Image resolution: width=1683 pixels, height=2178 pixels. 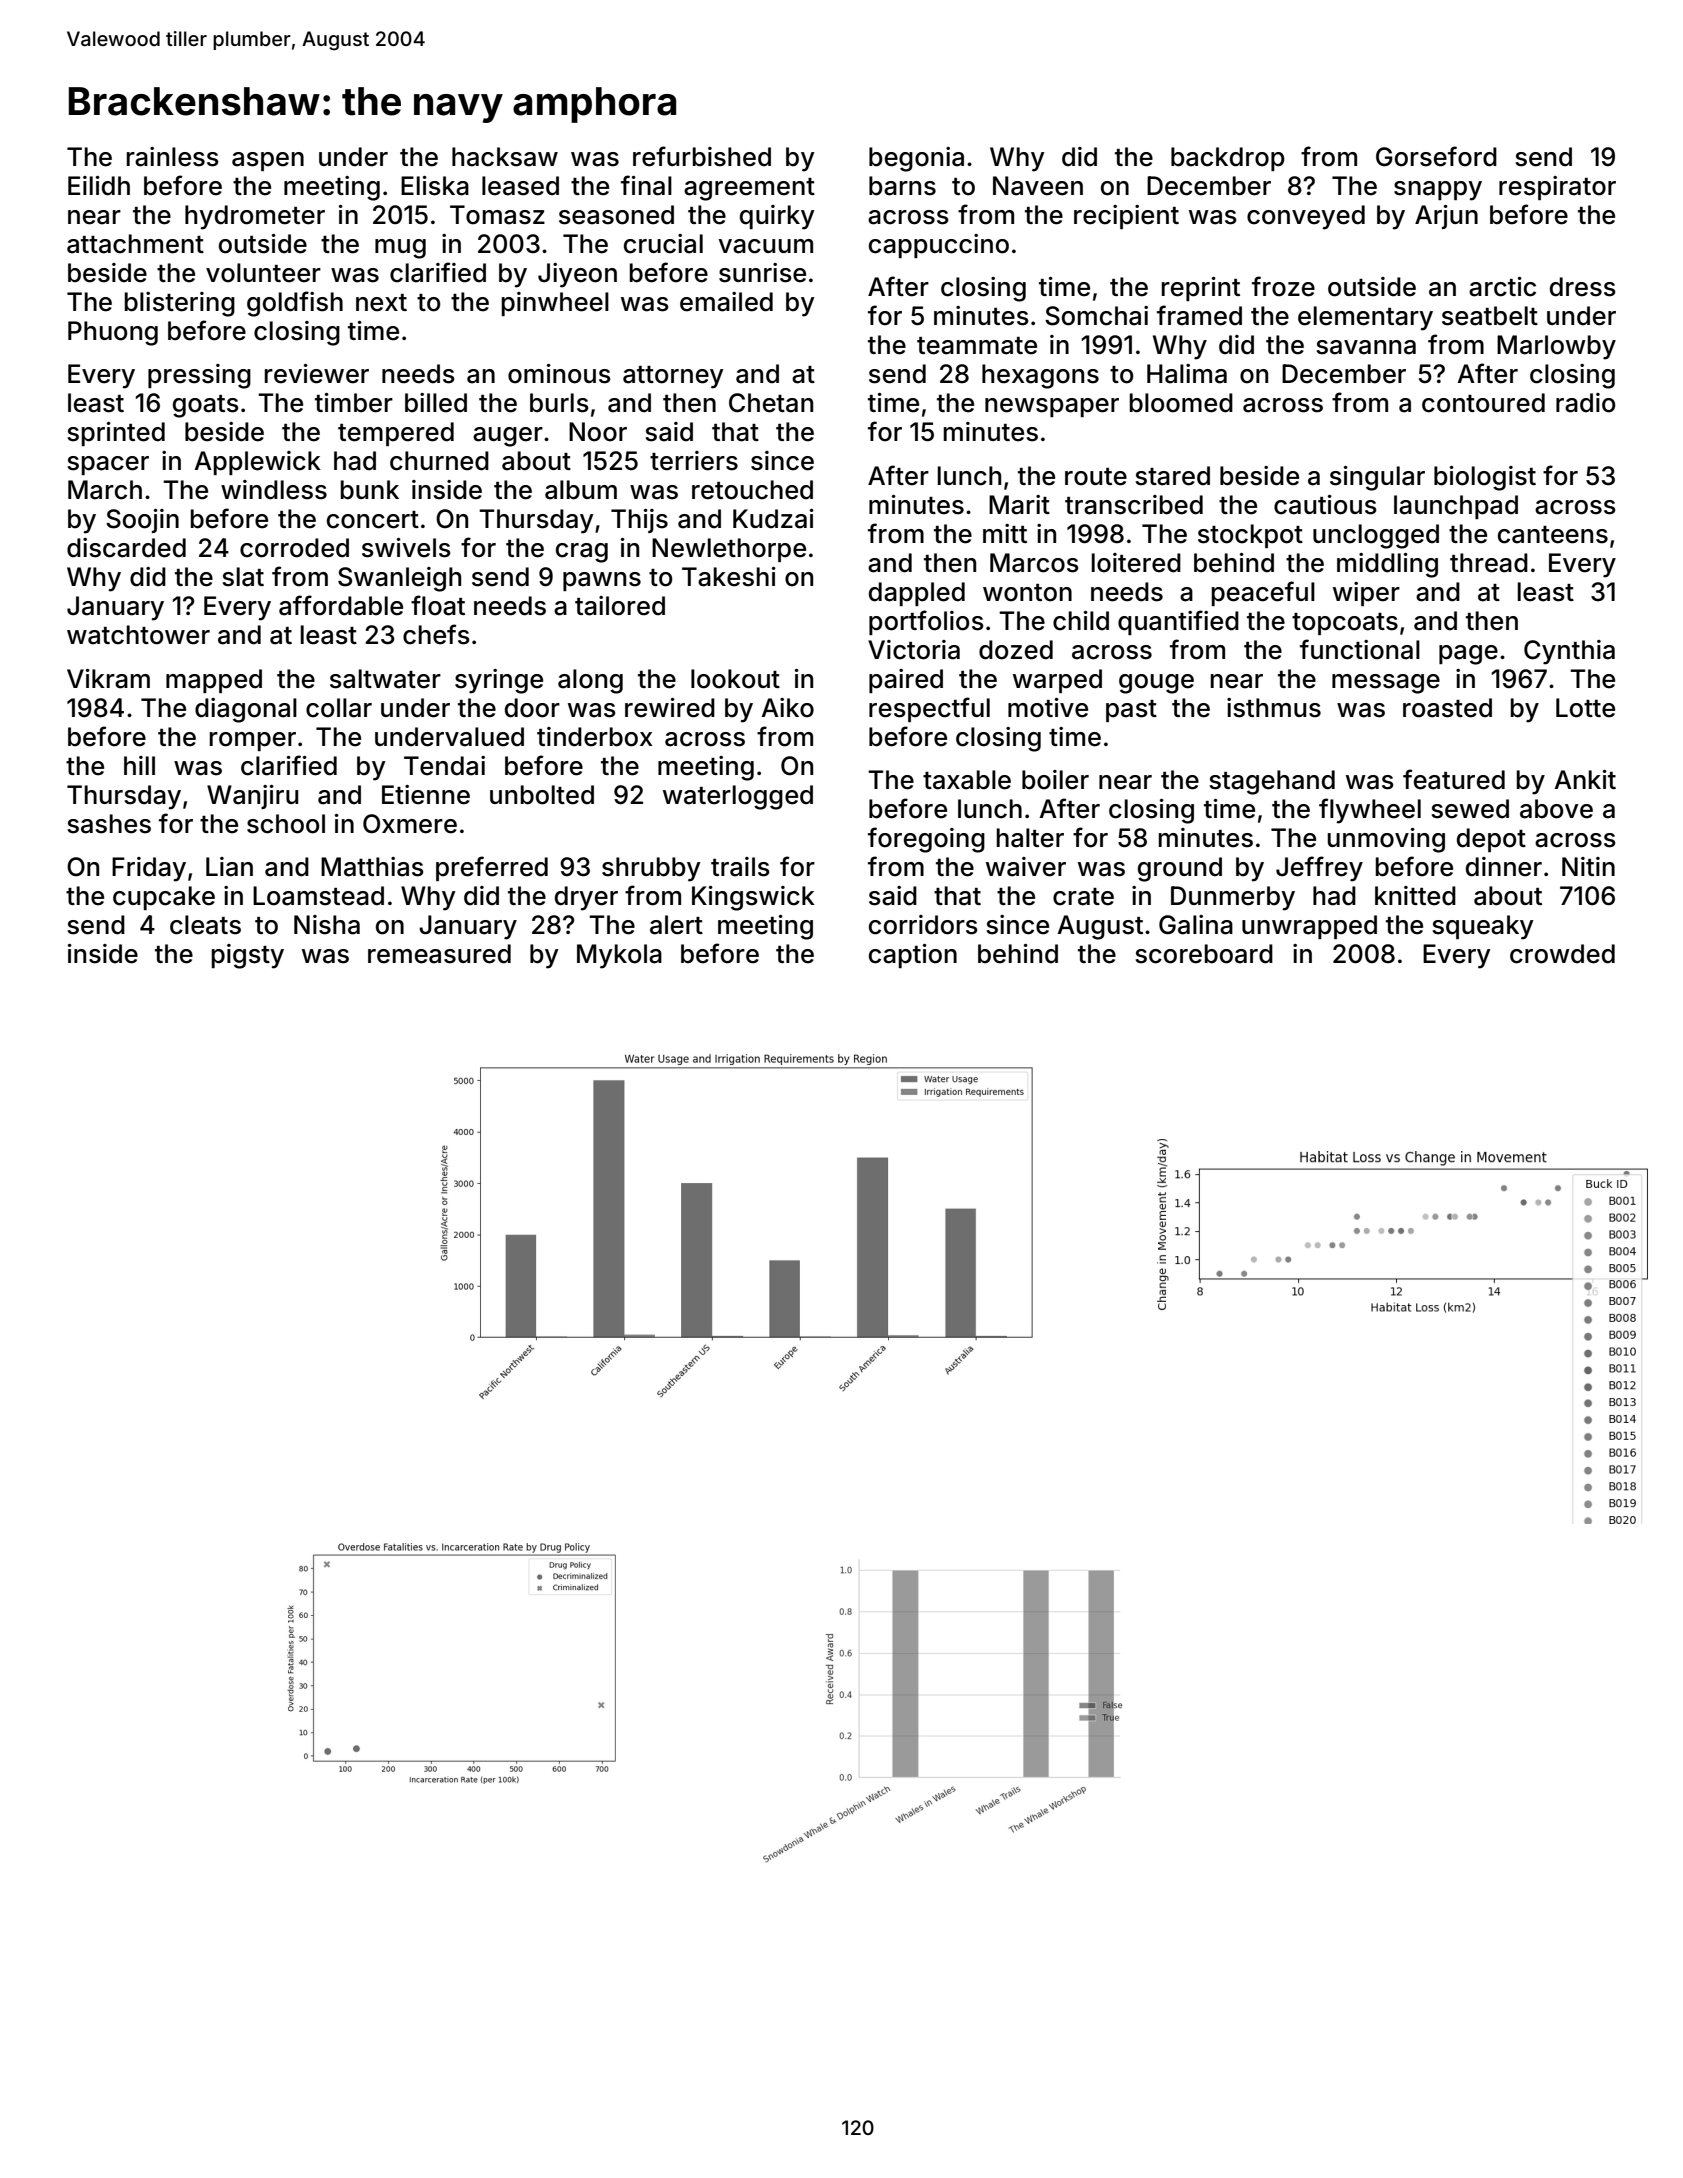 What do you see at coordinates (248, 956) in the page?
I see `pigsty` at bounding box center [248, 956].
